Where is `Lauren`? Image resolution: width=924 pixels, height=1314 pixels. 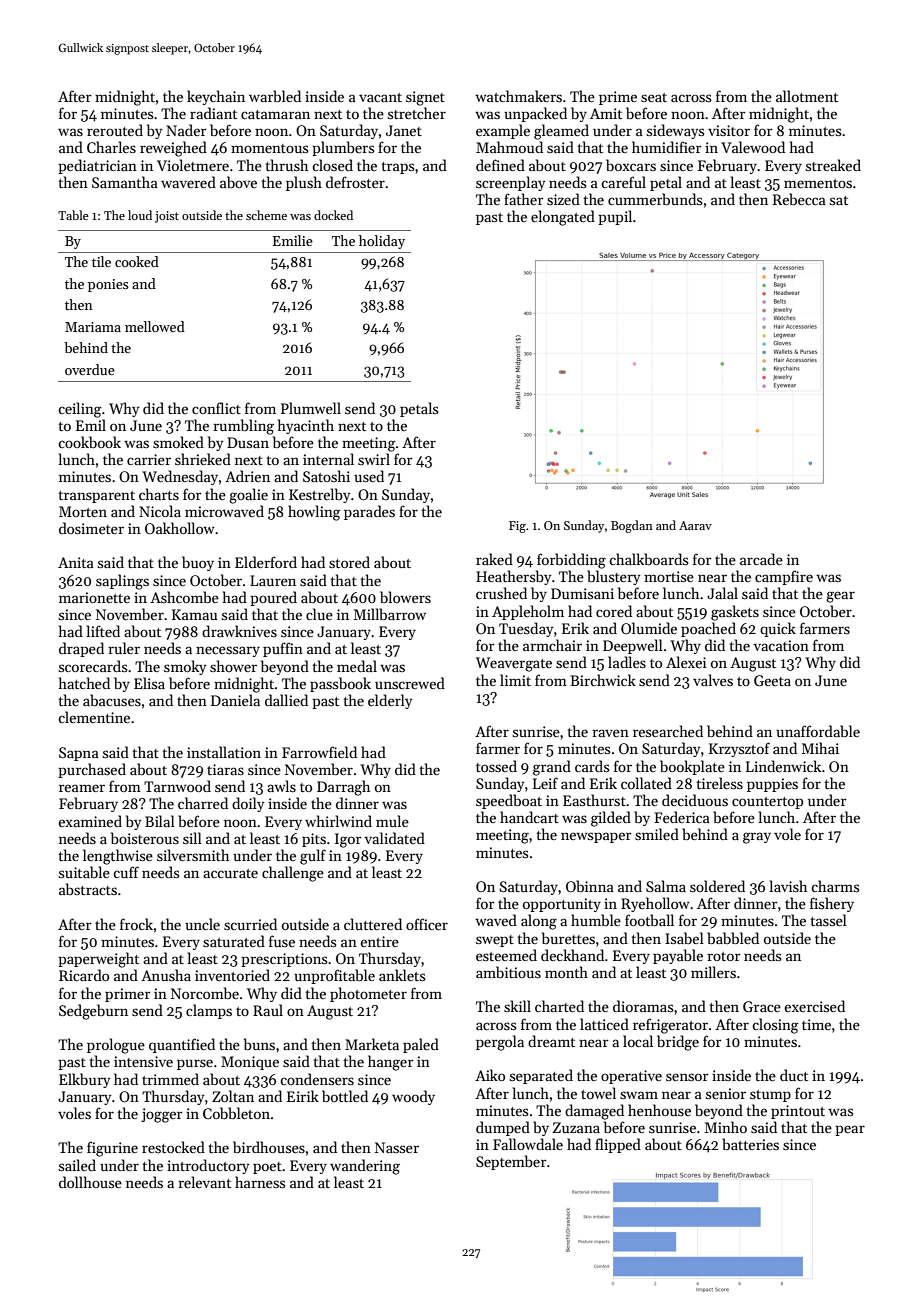 Lauren is located at coordinates (273, 580).
